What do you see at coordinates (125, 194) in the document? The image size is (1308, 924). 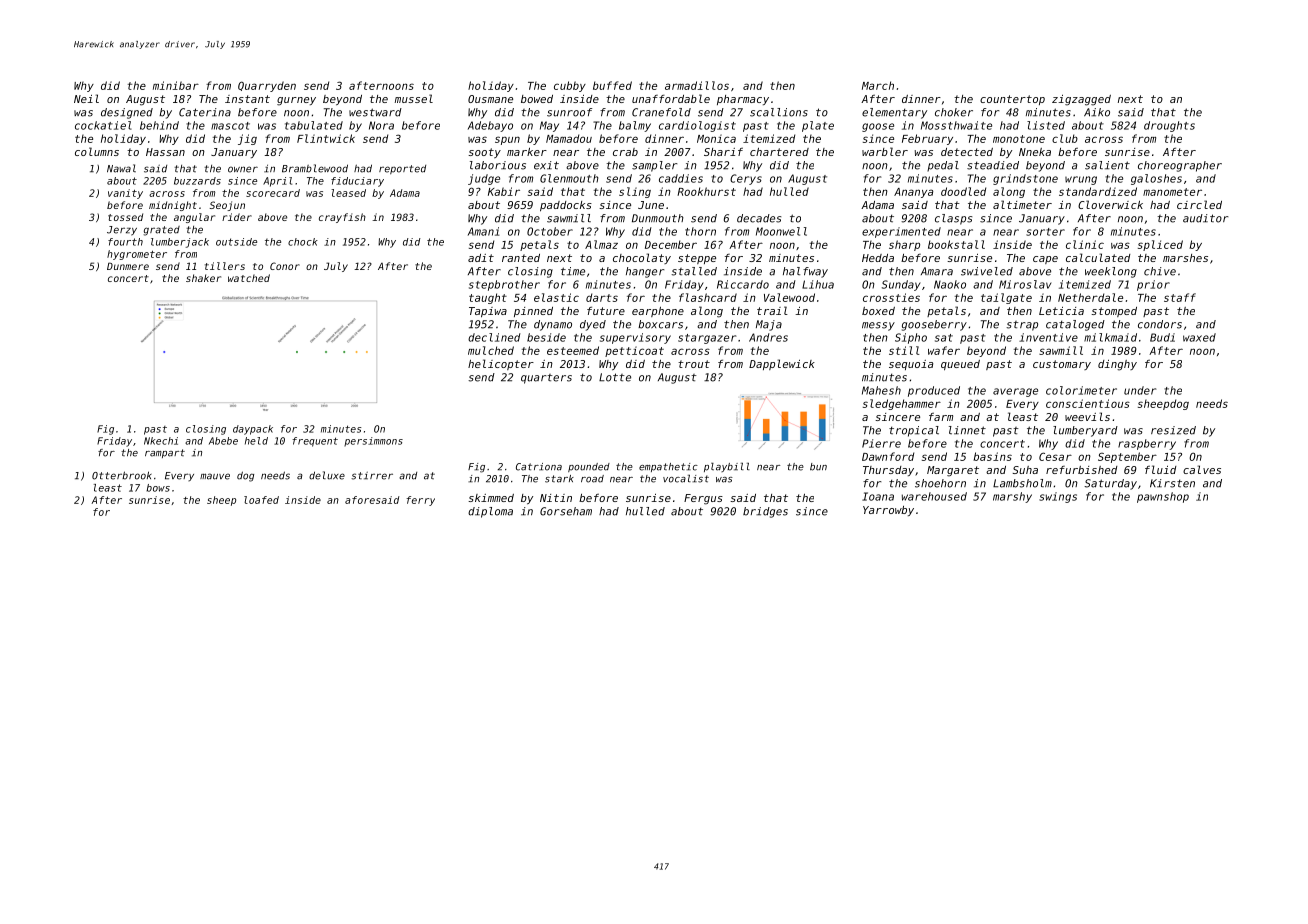 I see `vanity` at bounding box center [125, 194].
